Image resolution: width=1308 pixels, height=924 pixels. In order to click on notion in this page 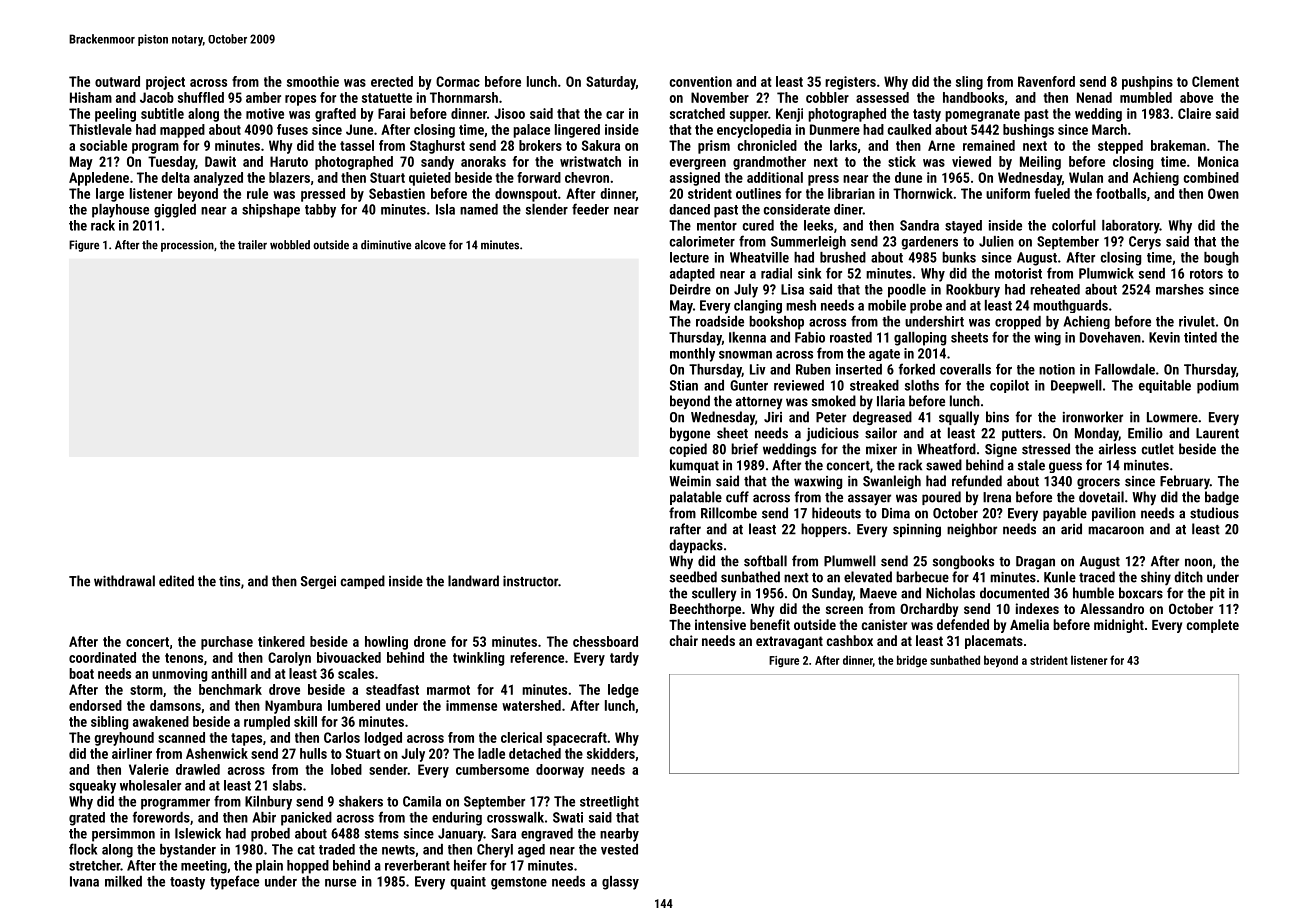, I will do `click(1057, 369)`.
